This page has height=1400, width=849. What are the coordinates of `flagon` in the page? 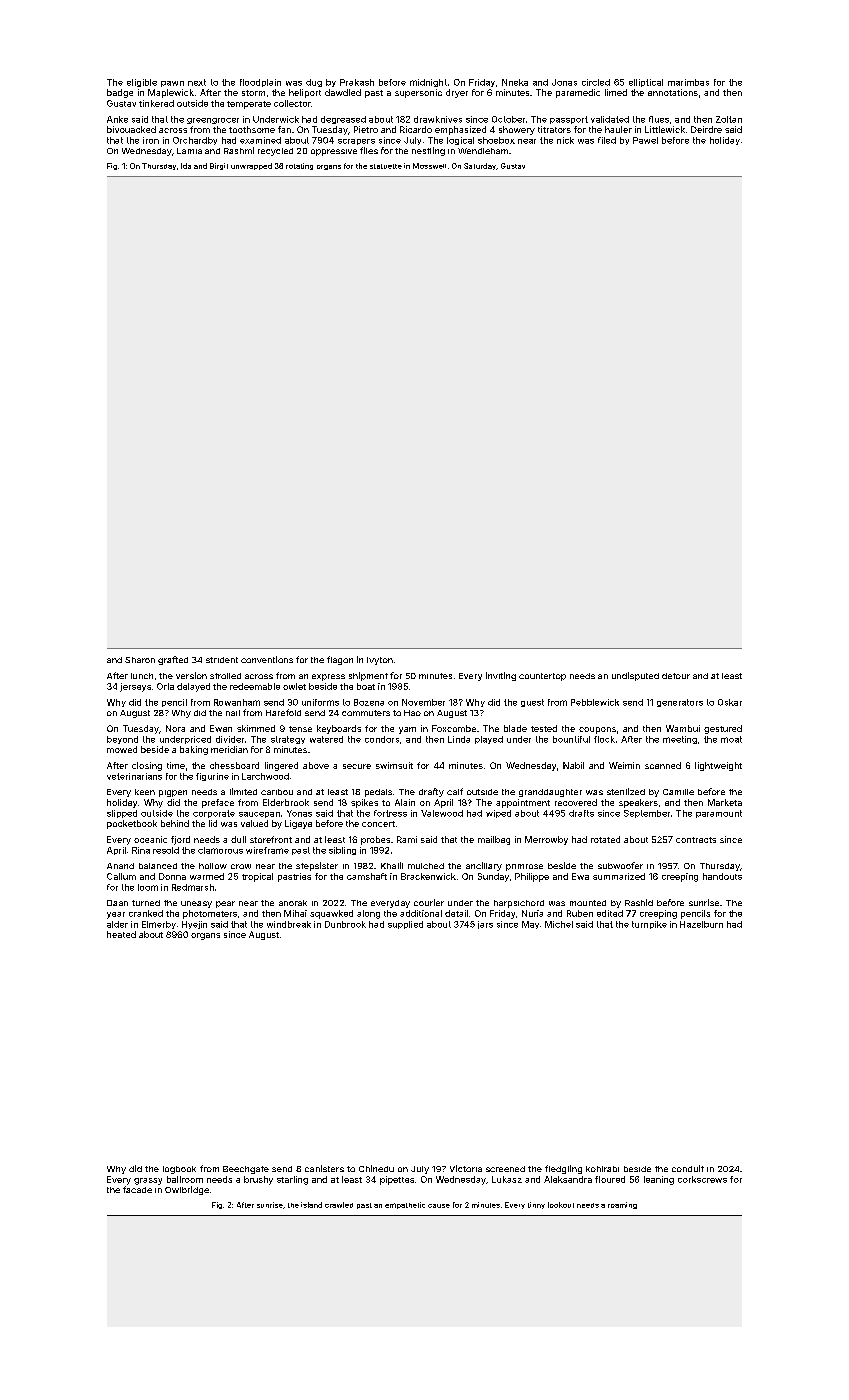 It's located at (340, 660).
